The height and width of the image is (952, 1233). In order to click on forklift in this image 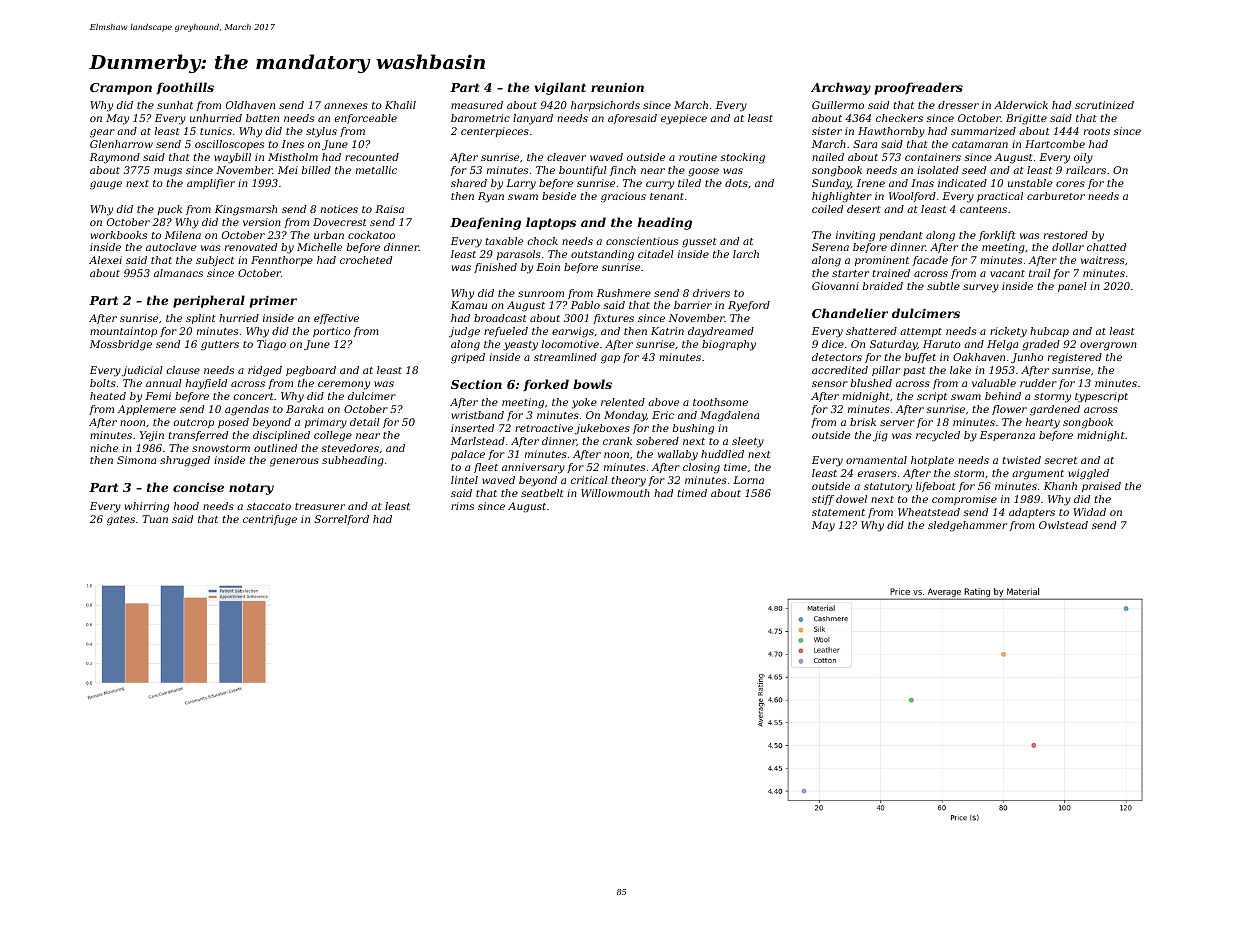, I will do `click(997, 236)`.
